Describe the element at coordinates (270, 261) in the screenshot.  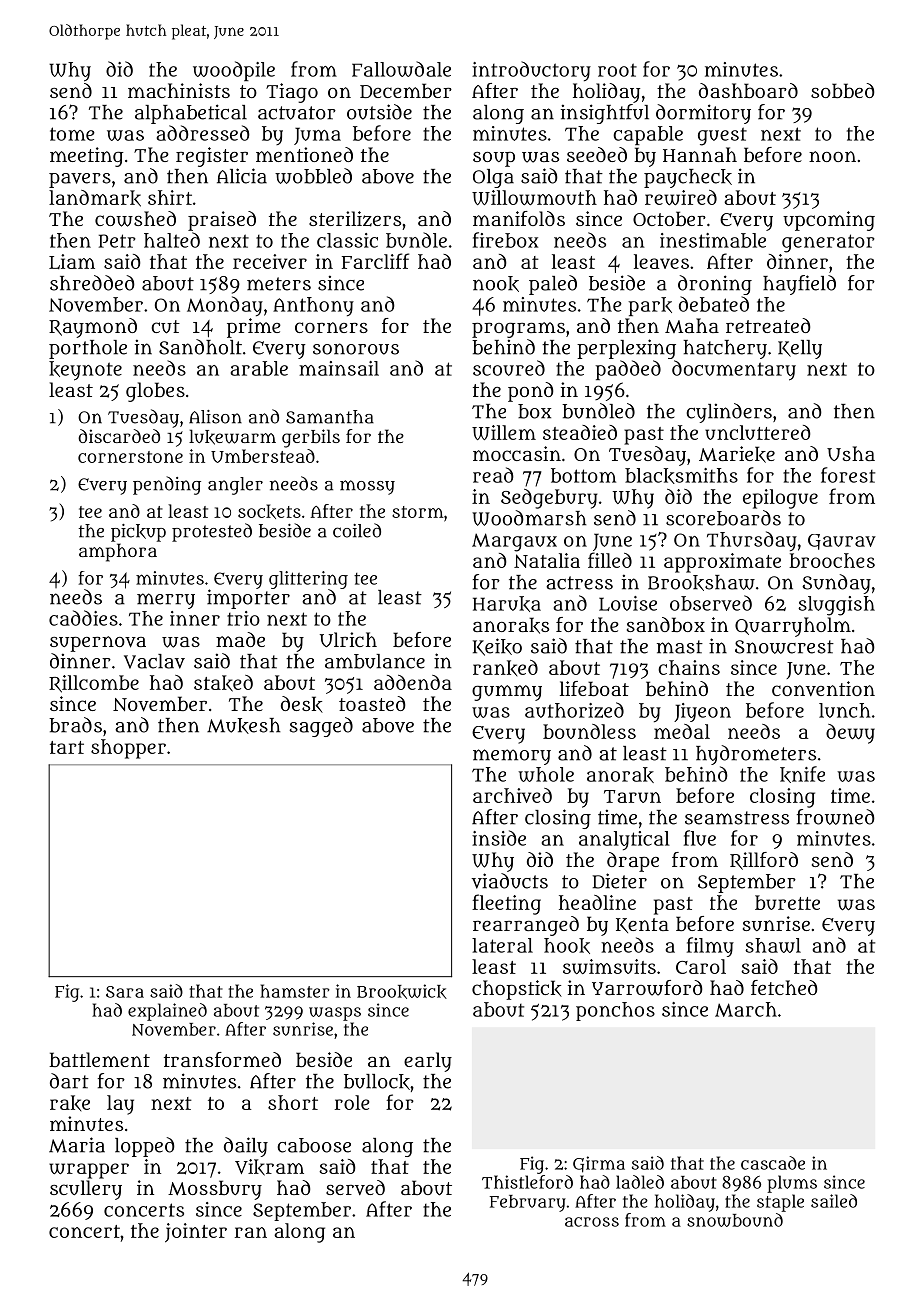
I see `receiver` at that location.
